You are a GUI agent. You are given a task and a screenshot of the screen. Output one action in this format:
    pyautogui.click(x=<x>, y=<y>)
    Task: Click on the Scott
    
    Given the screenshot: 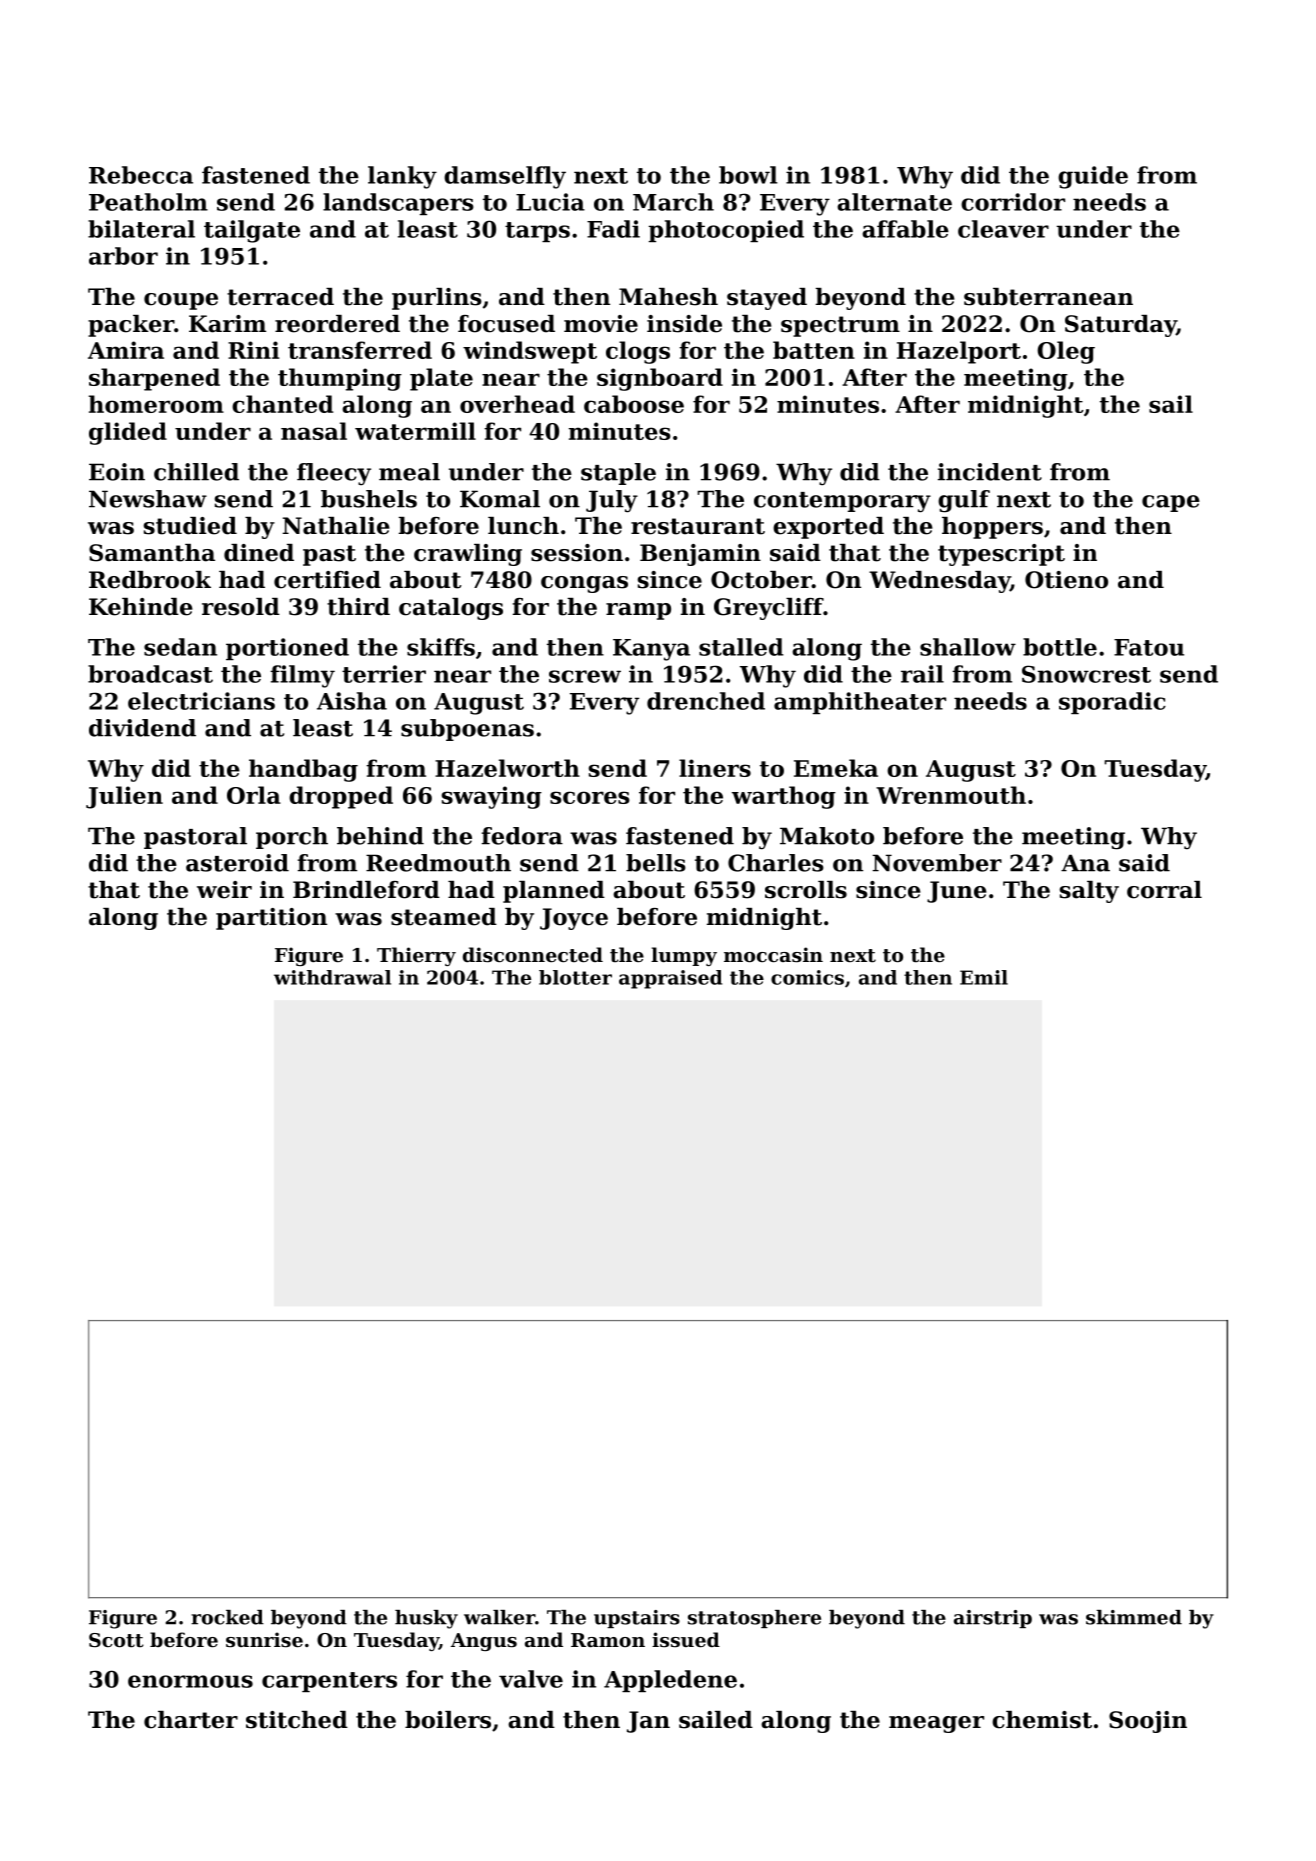 What is the action you would take?
    pyautogui.click(x=116, y=1640)
